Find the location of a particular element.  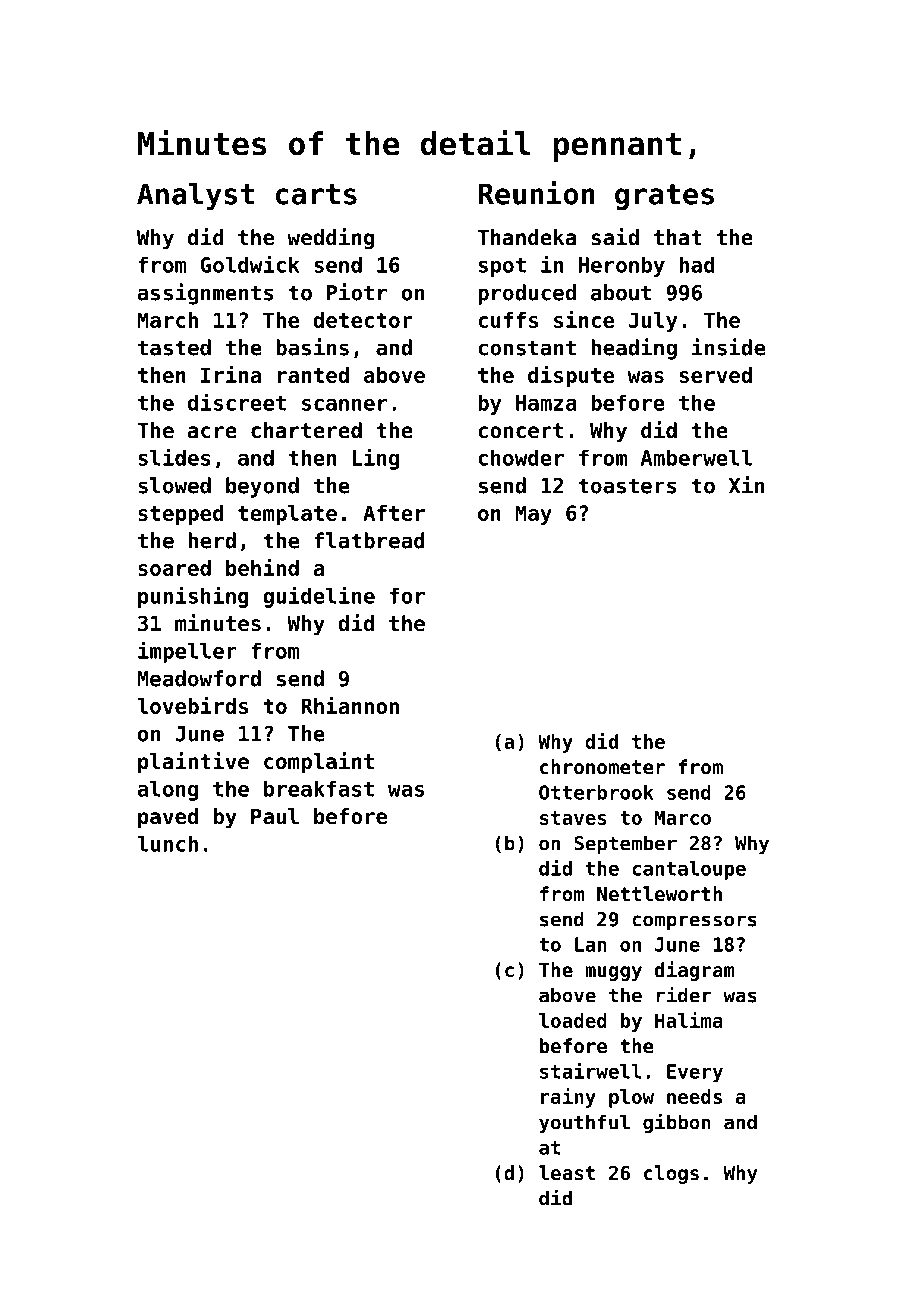

loaded is located at coordinates (573, 1020).
